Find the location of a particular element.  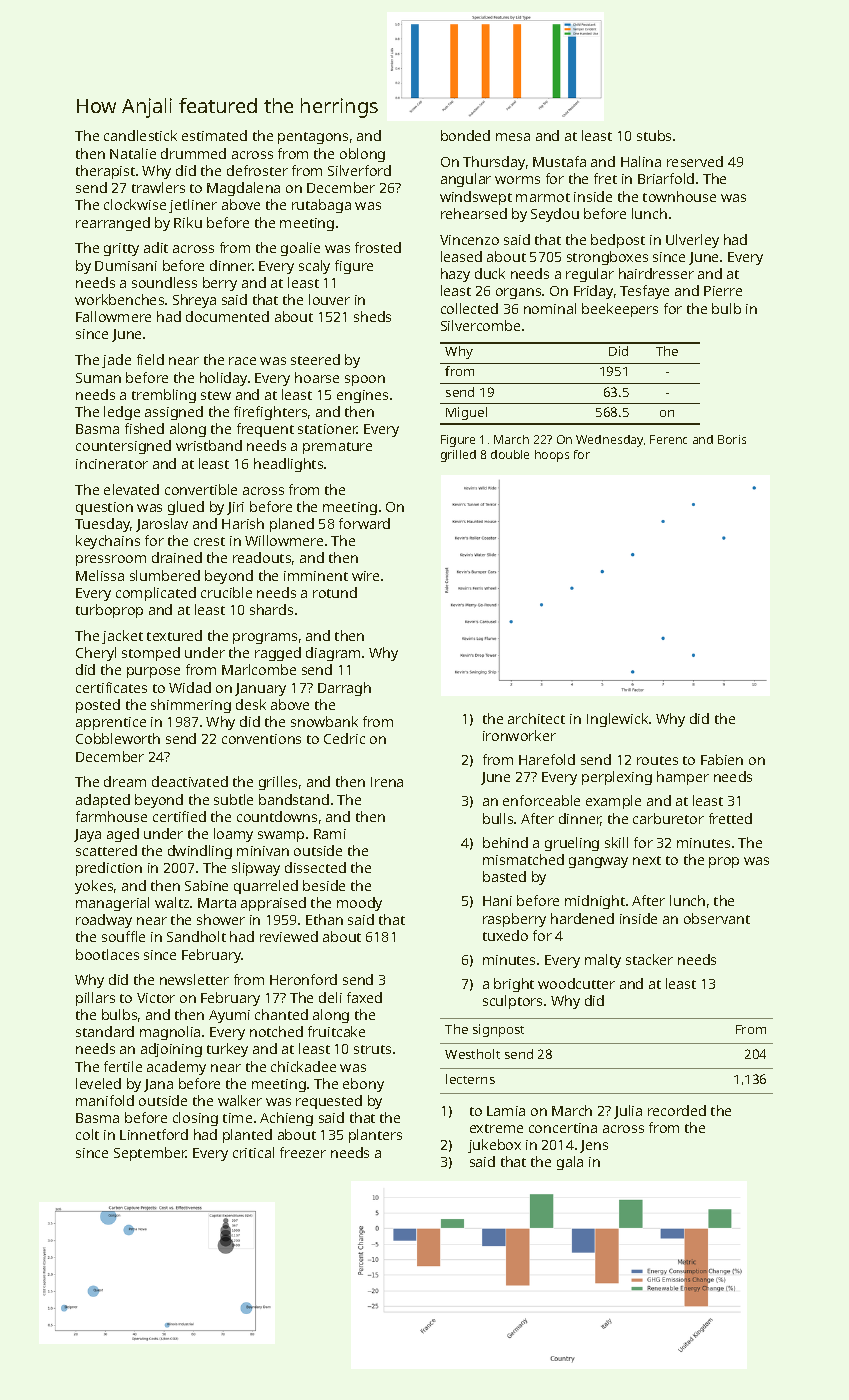

jade is located at coordinates (116, 361).
